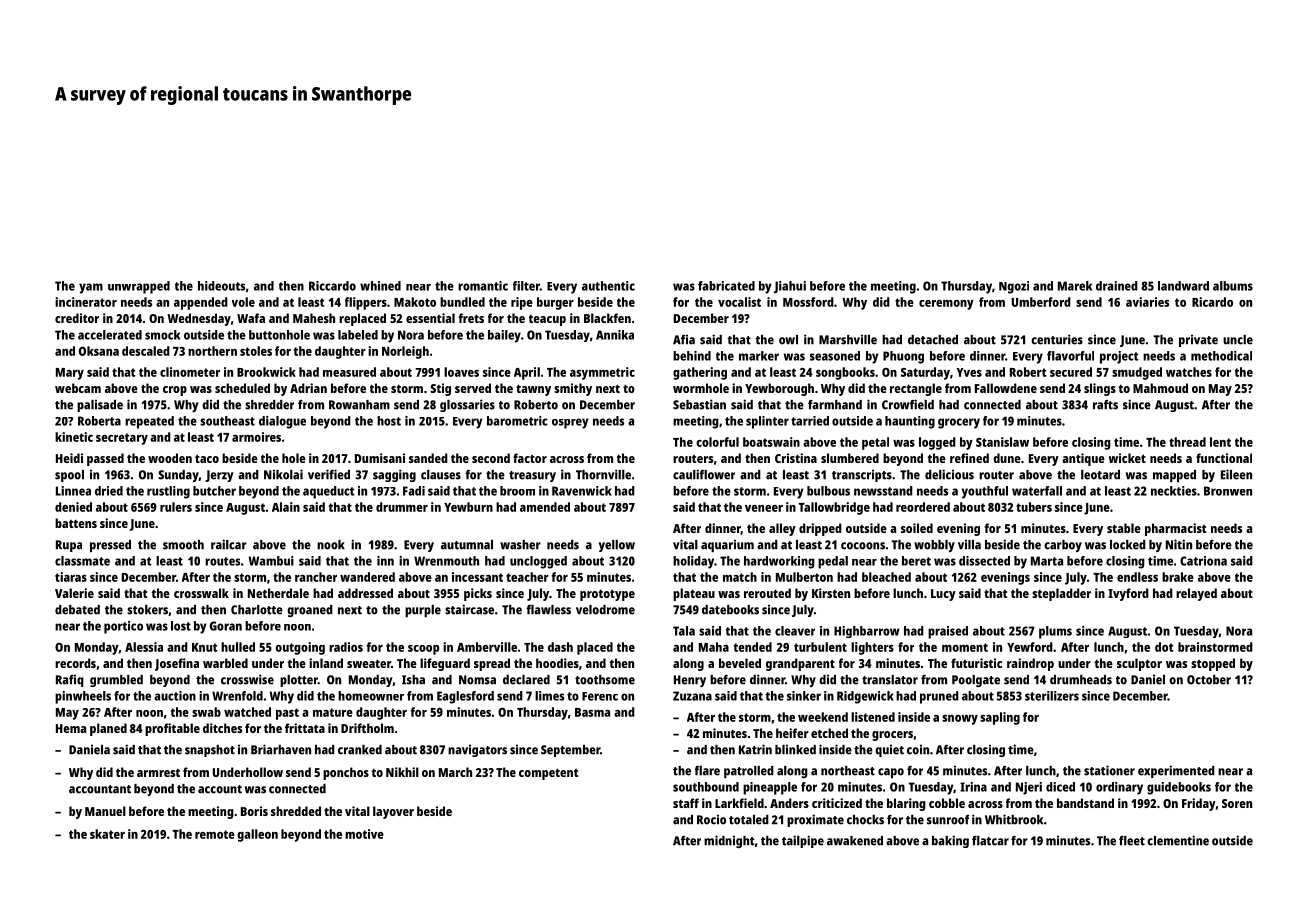  Describe the element at coordinates (364, 834) in the screenshot. I see `motive` at that location.
